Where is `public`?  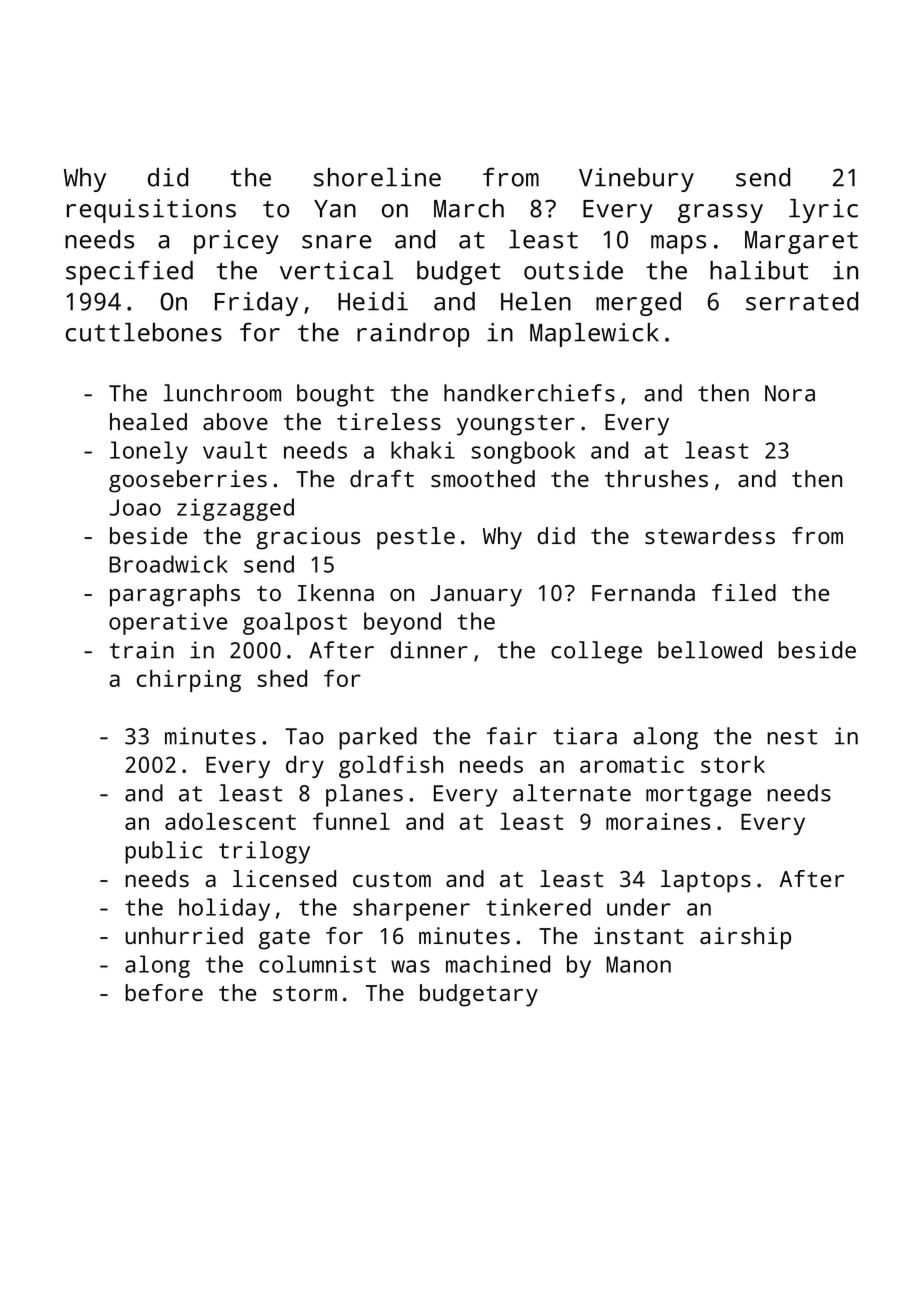 public is located at coordinates (163, 852).
